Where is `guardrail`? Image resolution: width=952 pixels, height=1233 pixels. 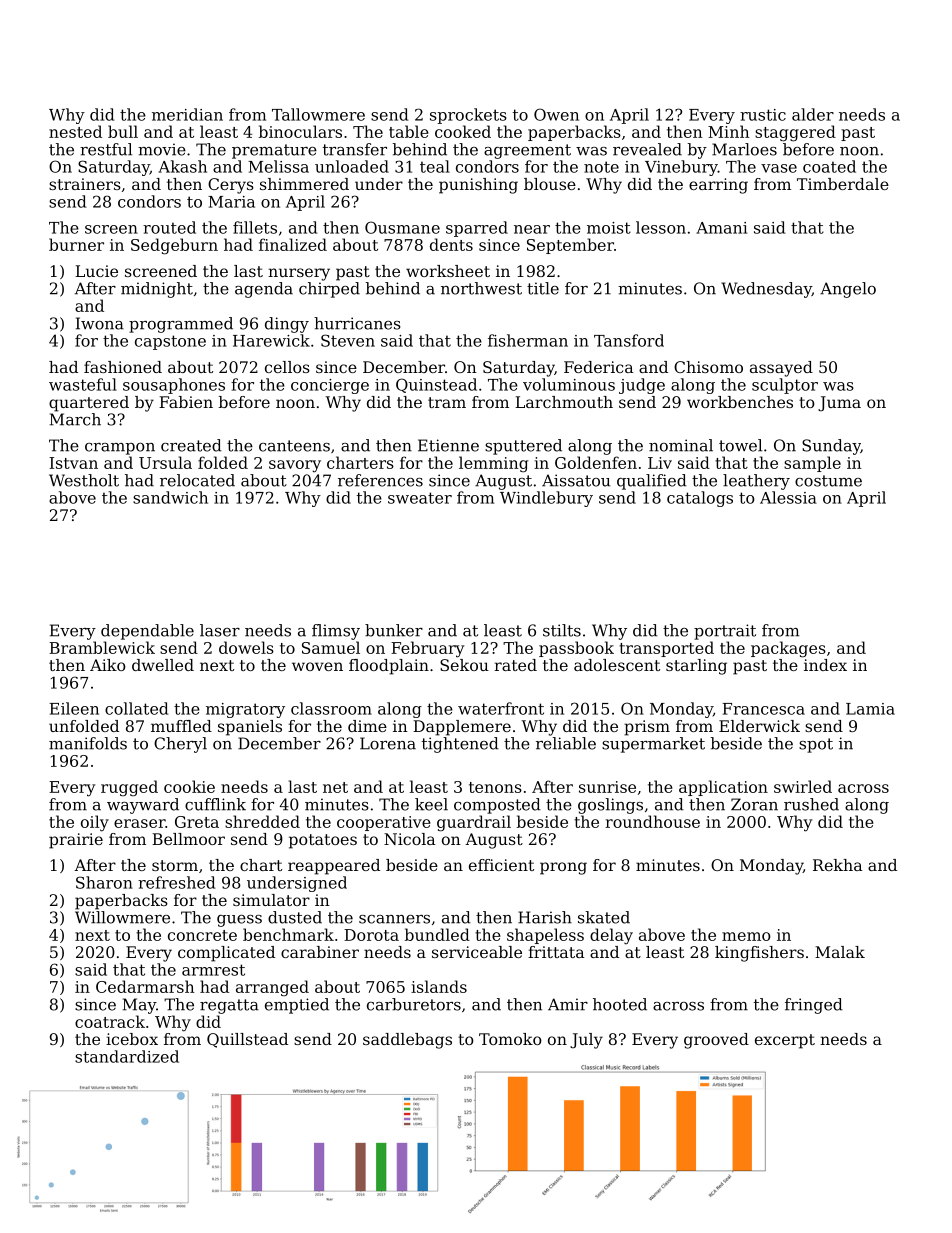
guardrail is located at coordinates (474, 823).
